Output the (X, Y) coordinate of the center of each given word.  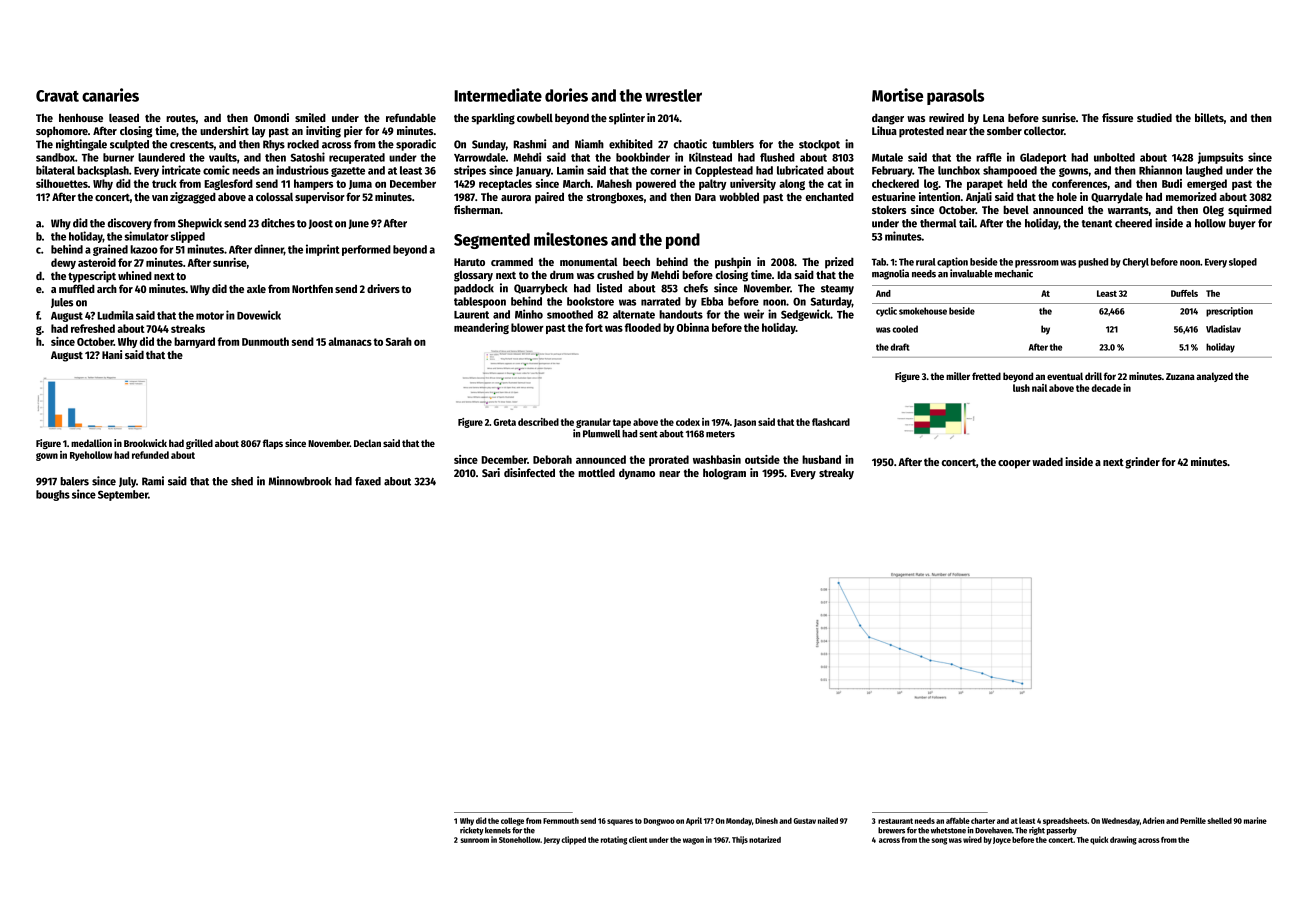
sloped (1243, 263)
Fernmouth (561, 821)
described (538, 422)
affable (958, 821)
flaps (273, 444)
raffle (989, 157)
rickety (472, 831)
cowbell (535, 117)
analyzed (1214, 377)
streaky (836, 474)
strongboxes (615, 198)
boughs (53, 495)
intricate (181, 170)
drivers (383, 288)
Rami (153, 481)
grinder (1142, 463)
